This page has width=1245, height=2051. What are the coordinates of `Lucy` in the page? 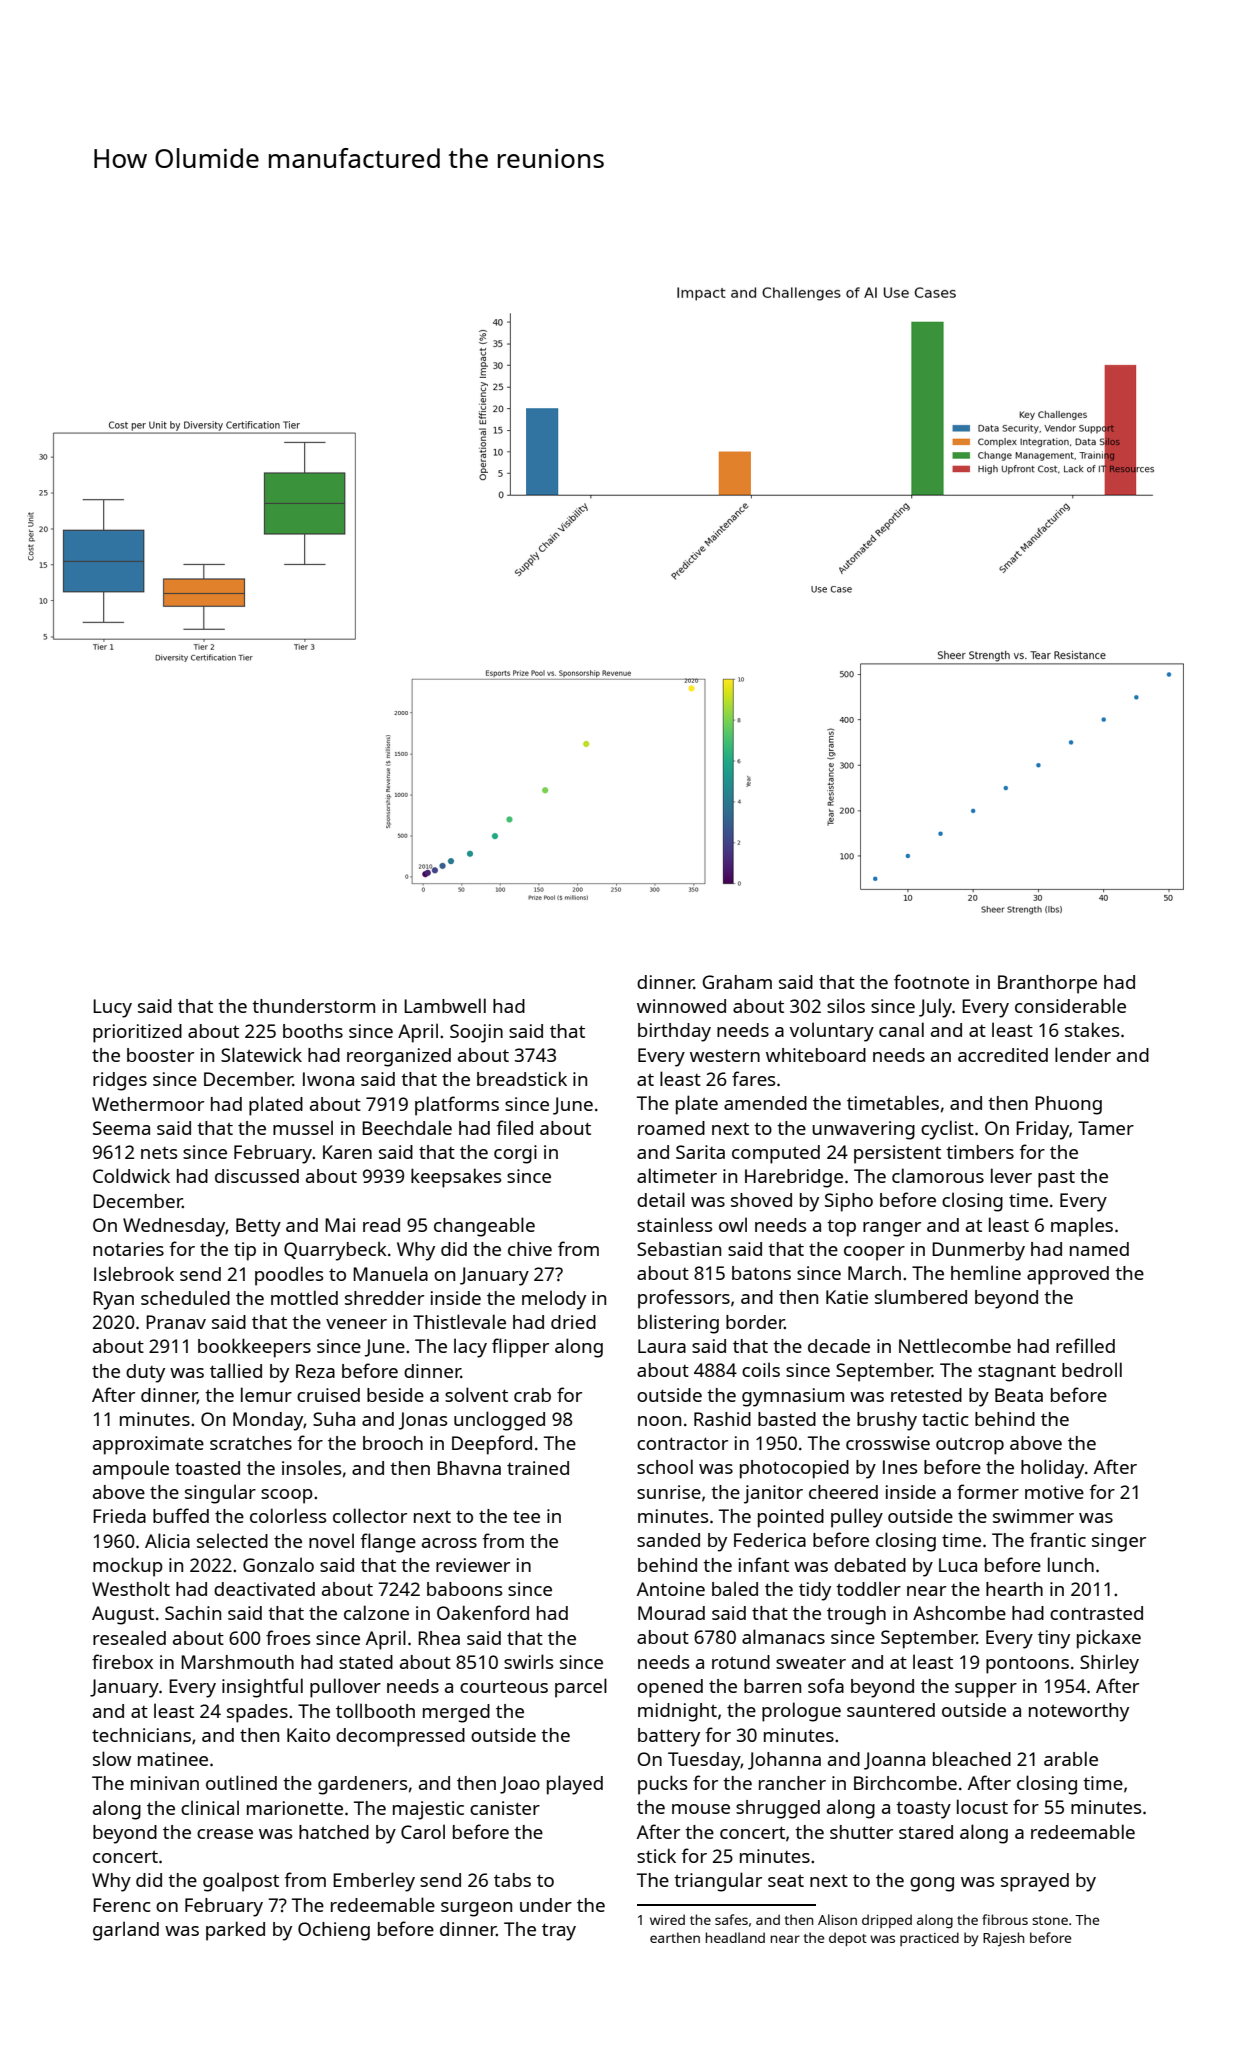 It's located at (112, 1008).
